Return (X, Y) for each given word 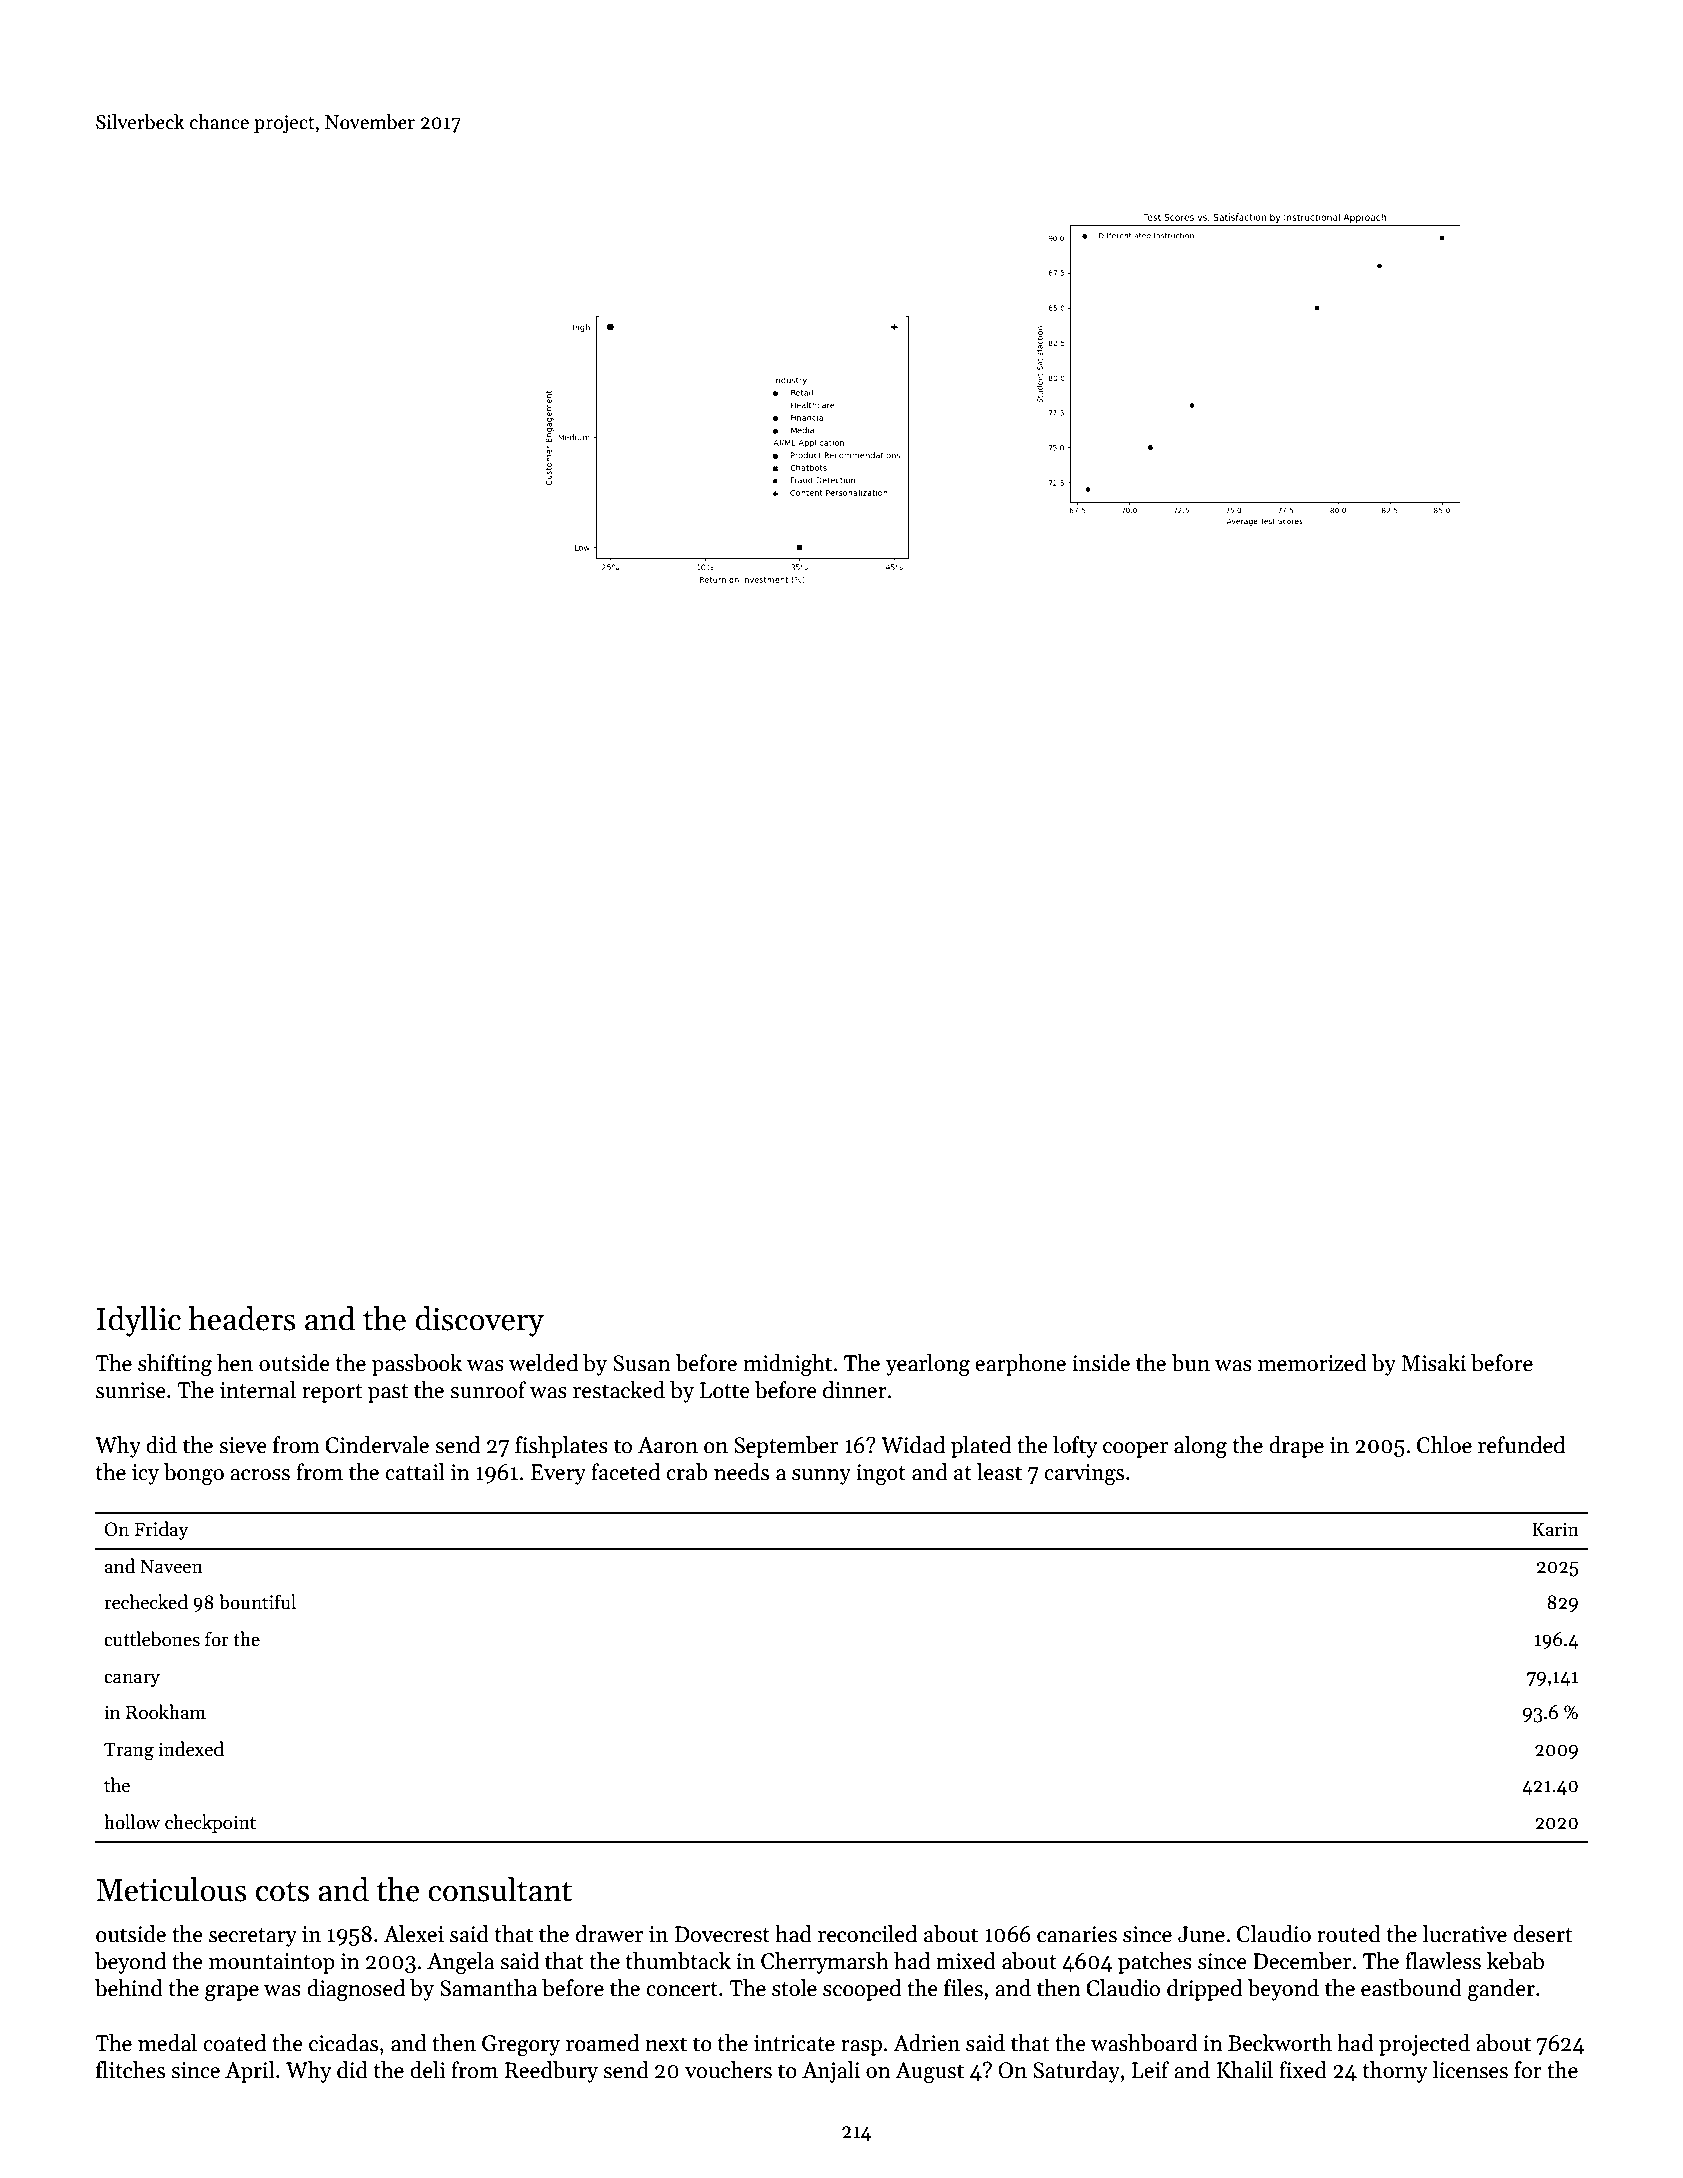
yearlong (928, 1365)
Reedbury (551, 2072)
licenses (1470, 2070)
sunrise (131, 1390)
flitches (130, 2070)
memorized (1312, 1363)
